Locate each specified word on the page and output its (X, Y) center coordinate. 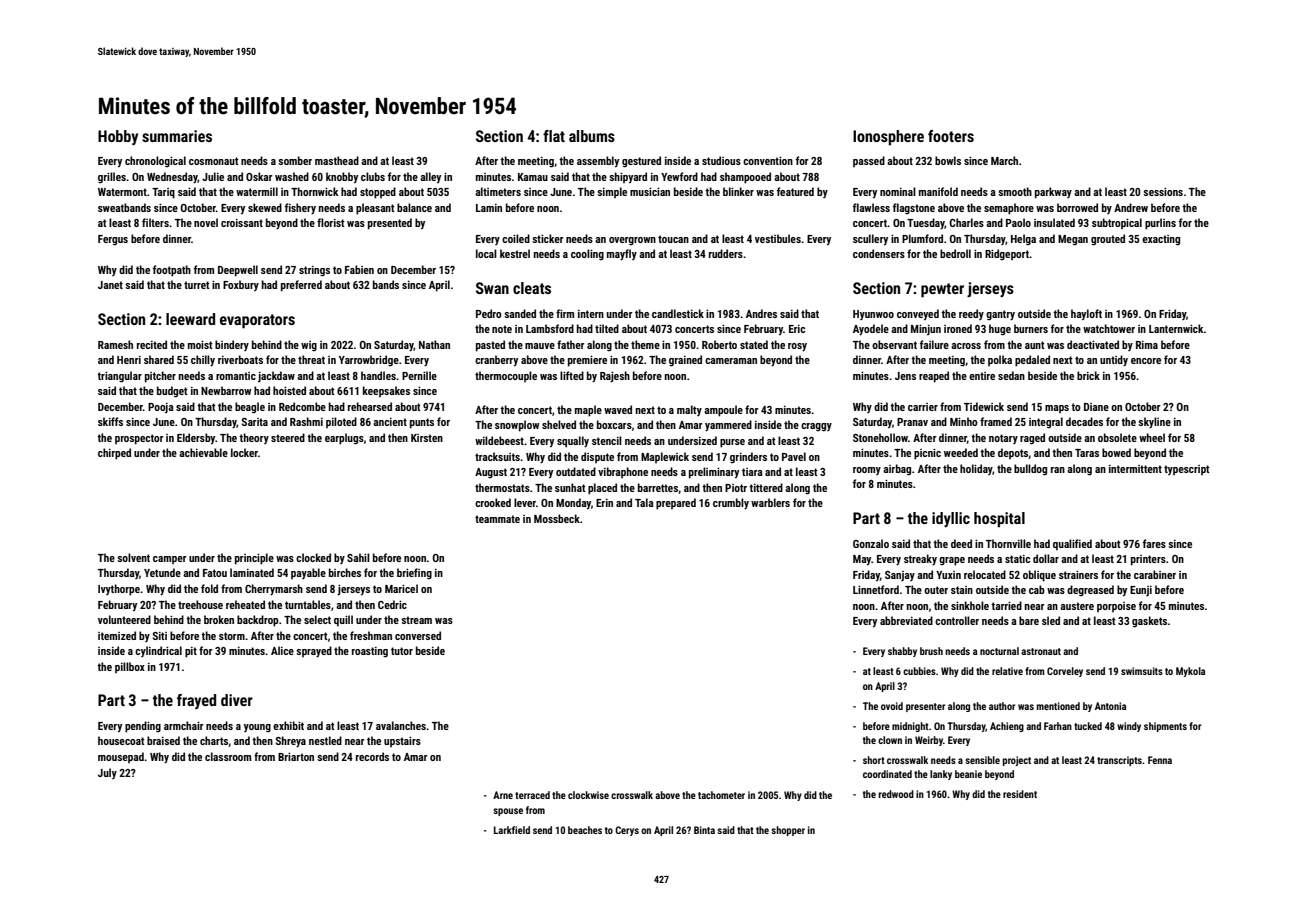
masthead (337, 160)
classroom (228, 756)
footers (951, 136)
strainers (1078, 575)
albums (592, 136)
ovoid (892, 706)
